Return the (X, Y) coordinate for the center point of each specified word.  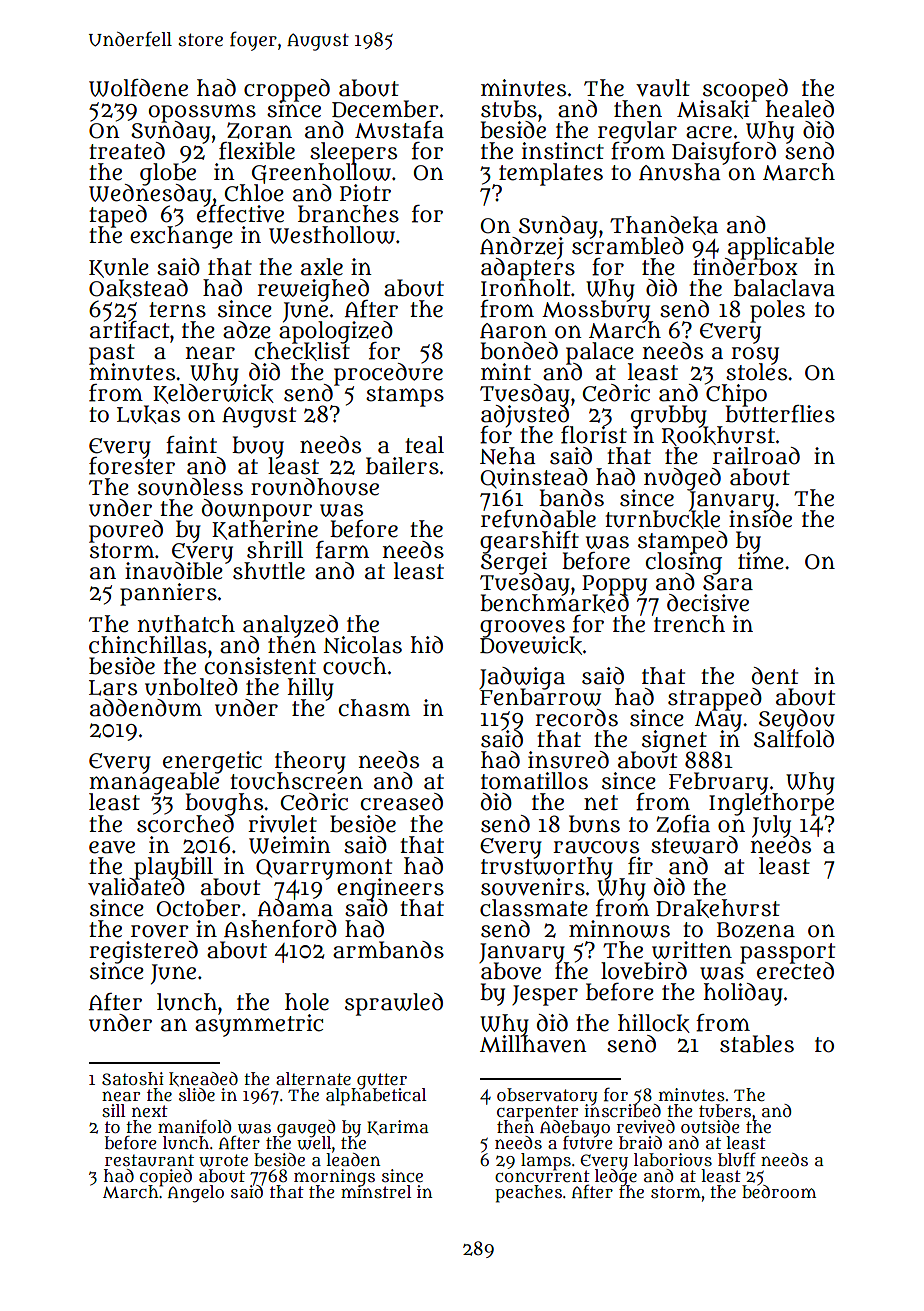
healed (800, 109)
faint (191, 445)
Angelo (196, 1194)
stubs (509, 109)
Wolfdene (138, 88)
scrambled (628, 246)
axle (322, 267)
